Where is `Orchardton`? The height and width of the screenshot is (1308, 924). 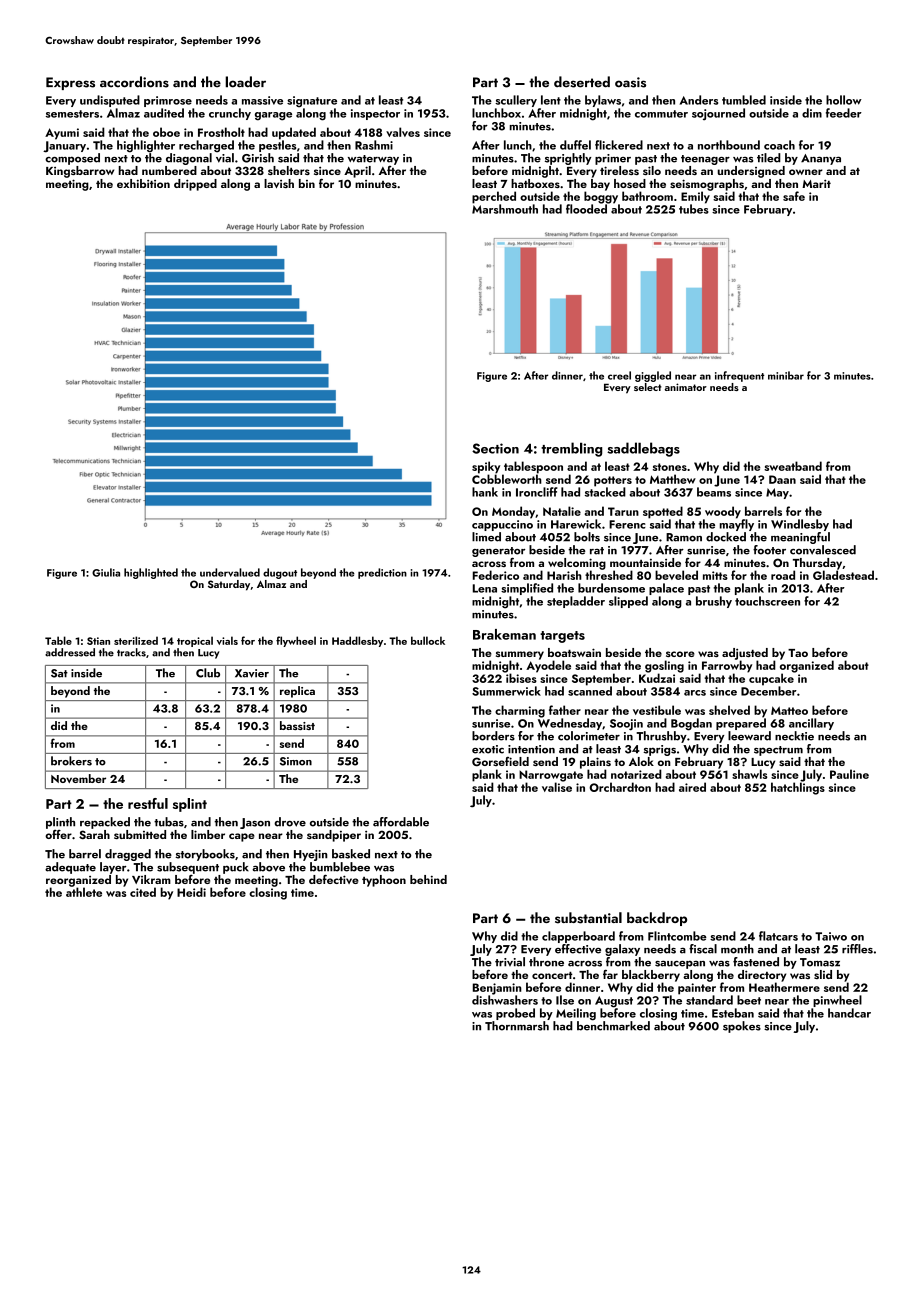 Orchardton is located at coordinates (620, 787).
